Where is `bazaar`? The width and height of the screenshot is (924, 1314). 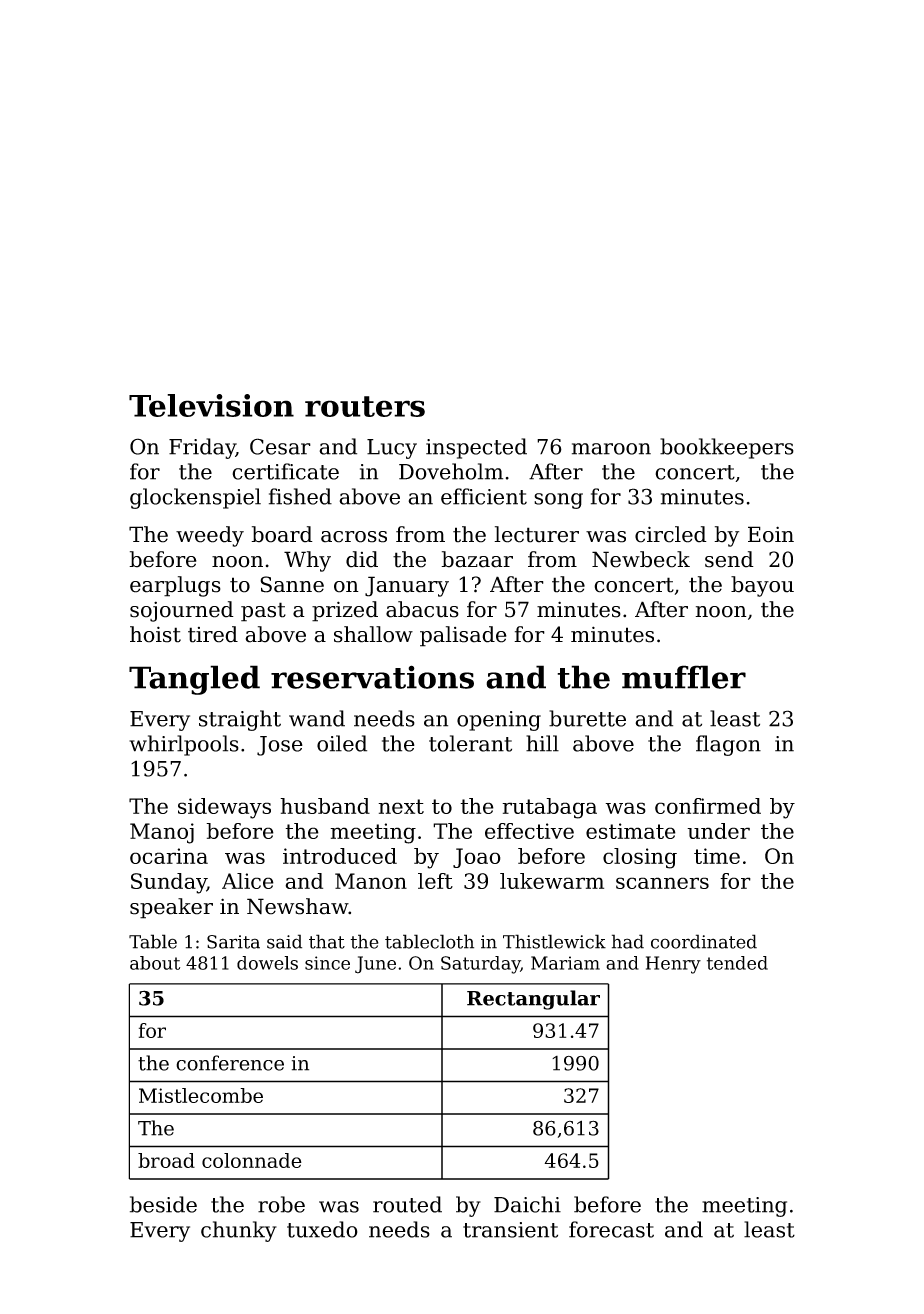
bazaar is located at coordinates (477, 559).
